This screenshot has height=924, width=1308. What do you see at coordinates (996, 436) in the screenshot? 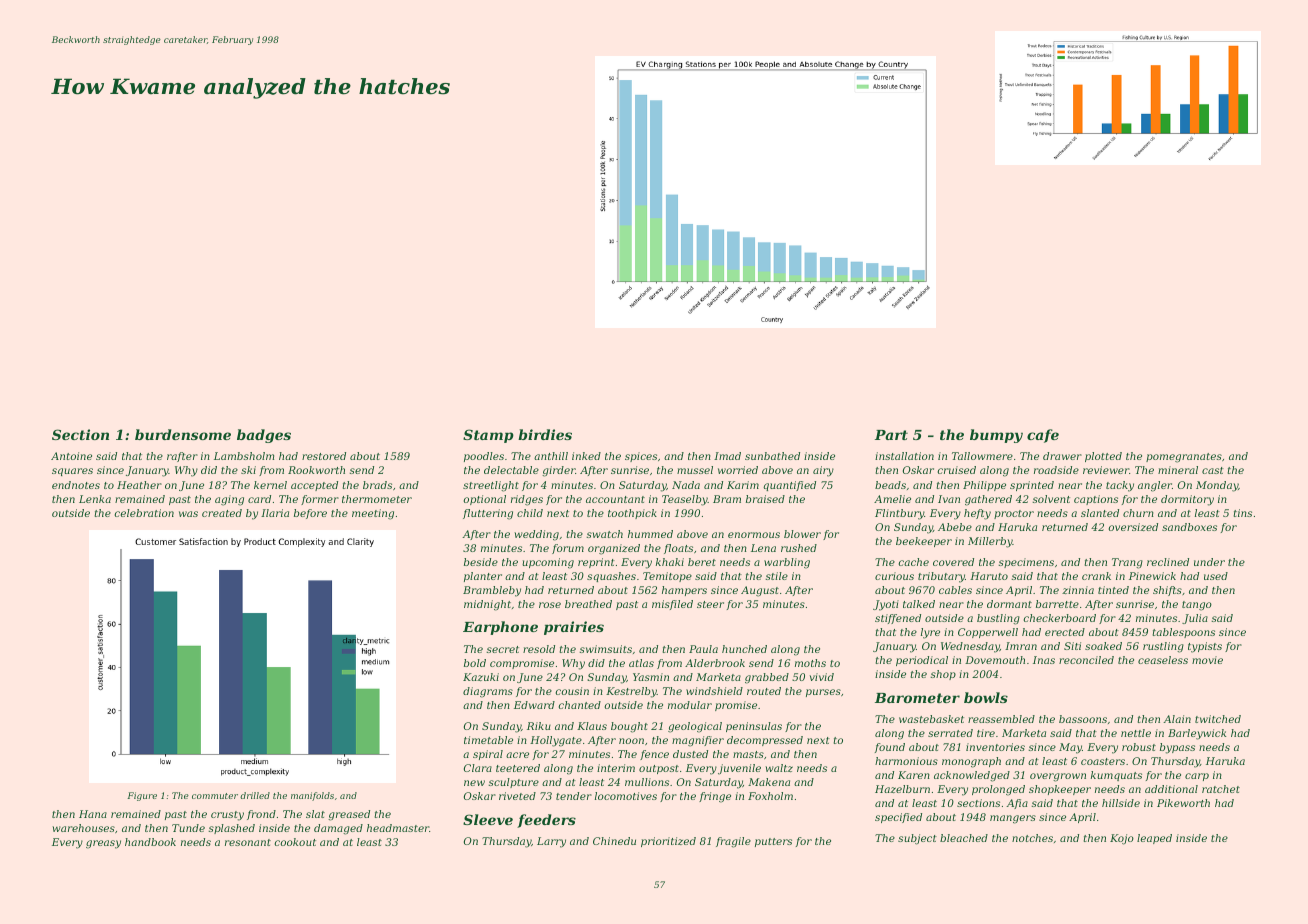
I see `bumpy` at bounding box center [996, 436].
